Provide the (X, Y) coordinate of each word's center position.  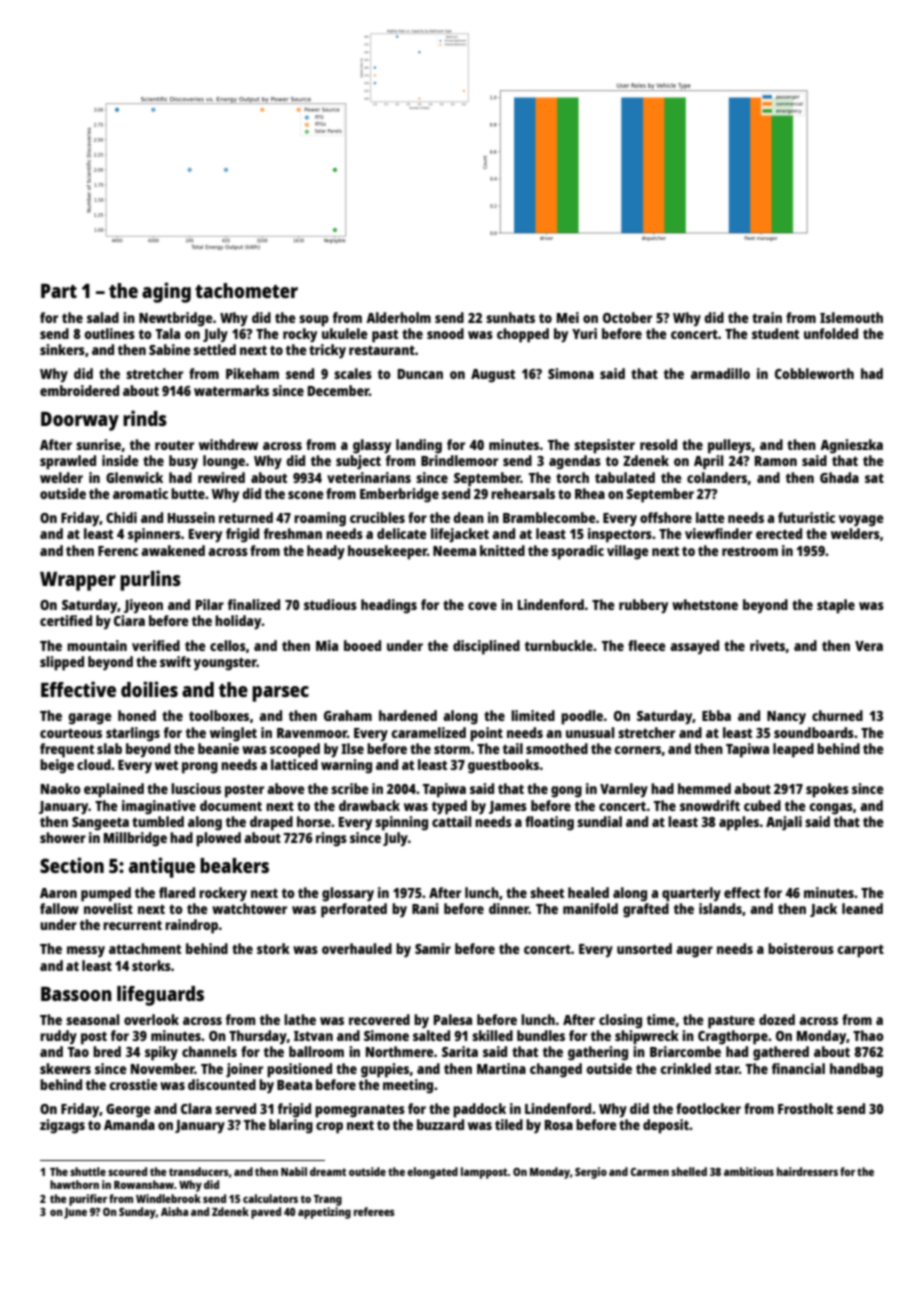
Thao (868, 1035)
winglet (233, 734)
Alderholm (398, 317)
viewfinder (718, 533)
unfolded (831, 333)
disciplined (486, 647)
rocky (300, 335)
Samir (433, 948)
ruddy (58, 1037)
